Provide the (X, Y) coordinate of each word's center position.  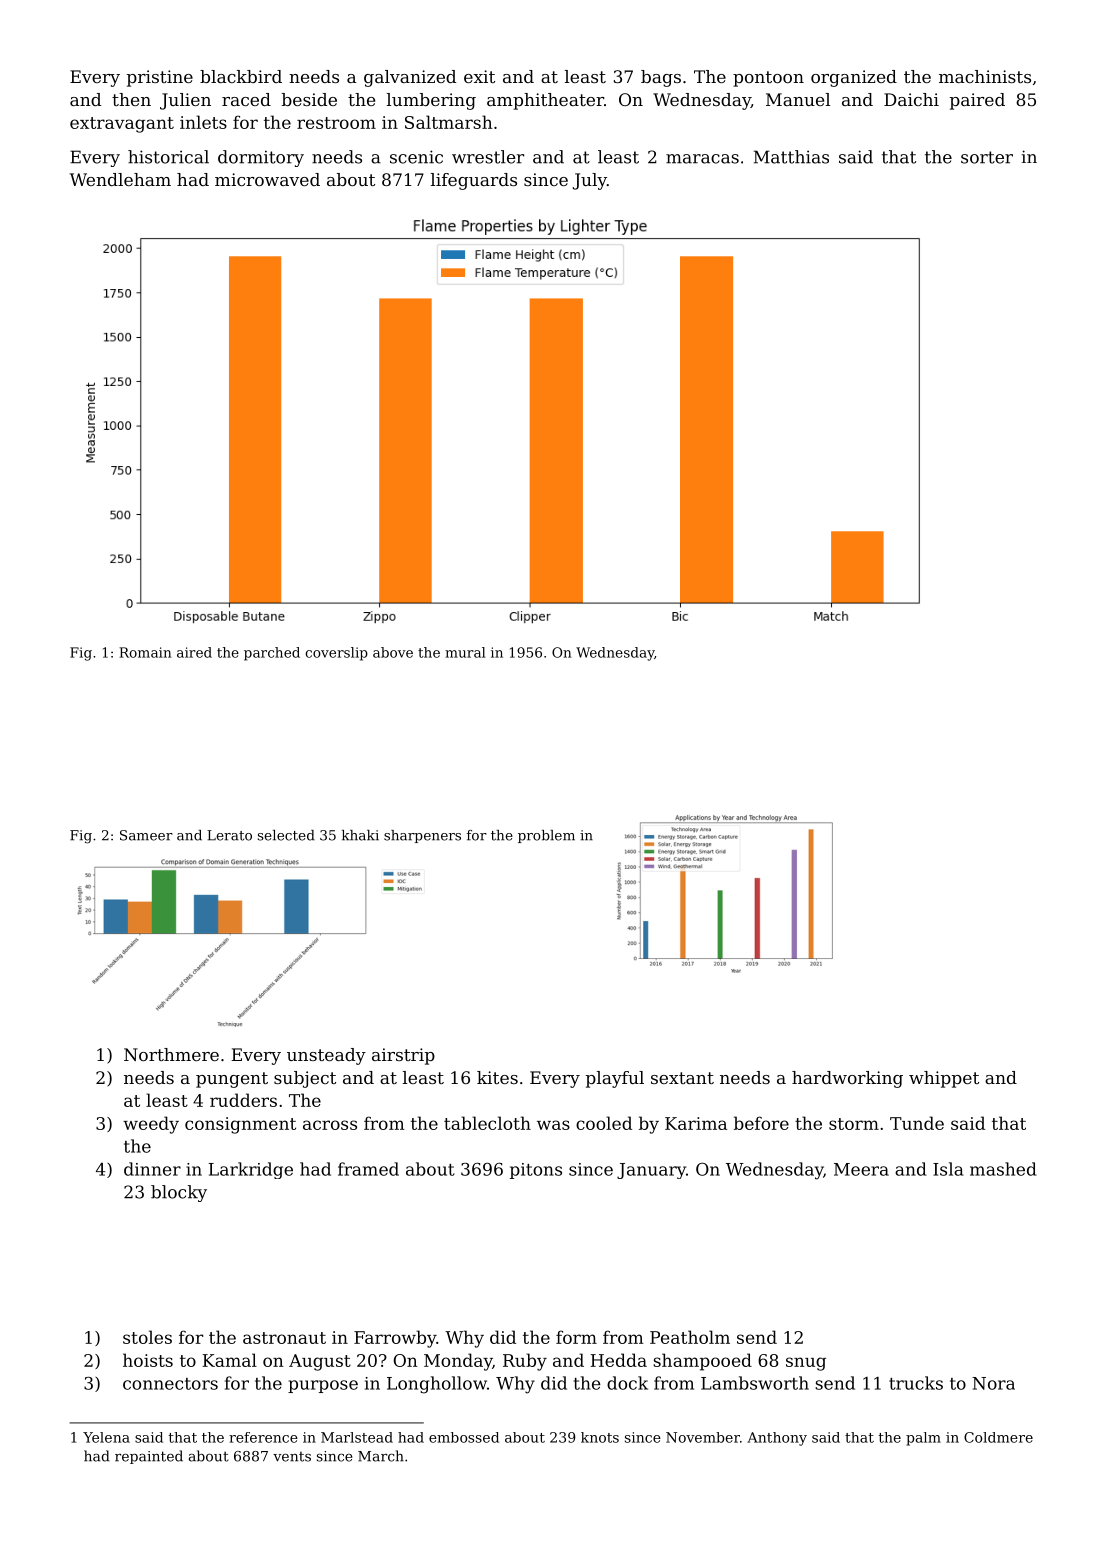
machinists (985, 76)
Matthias (791, 157)
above (393, 652)
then (131, 99)
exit (479, 76)
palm (923, 1439)
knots (600, 1437)
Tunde (917, 1123)
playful (615, 1079)
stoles (147, 1337)
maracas (702, 159)
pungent (232, 1080)
